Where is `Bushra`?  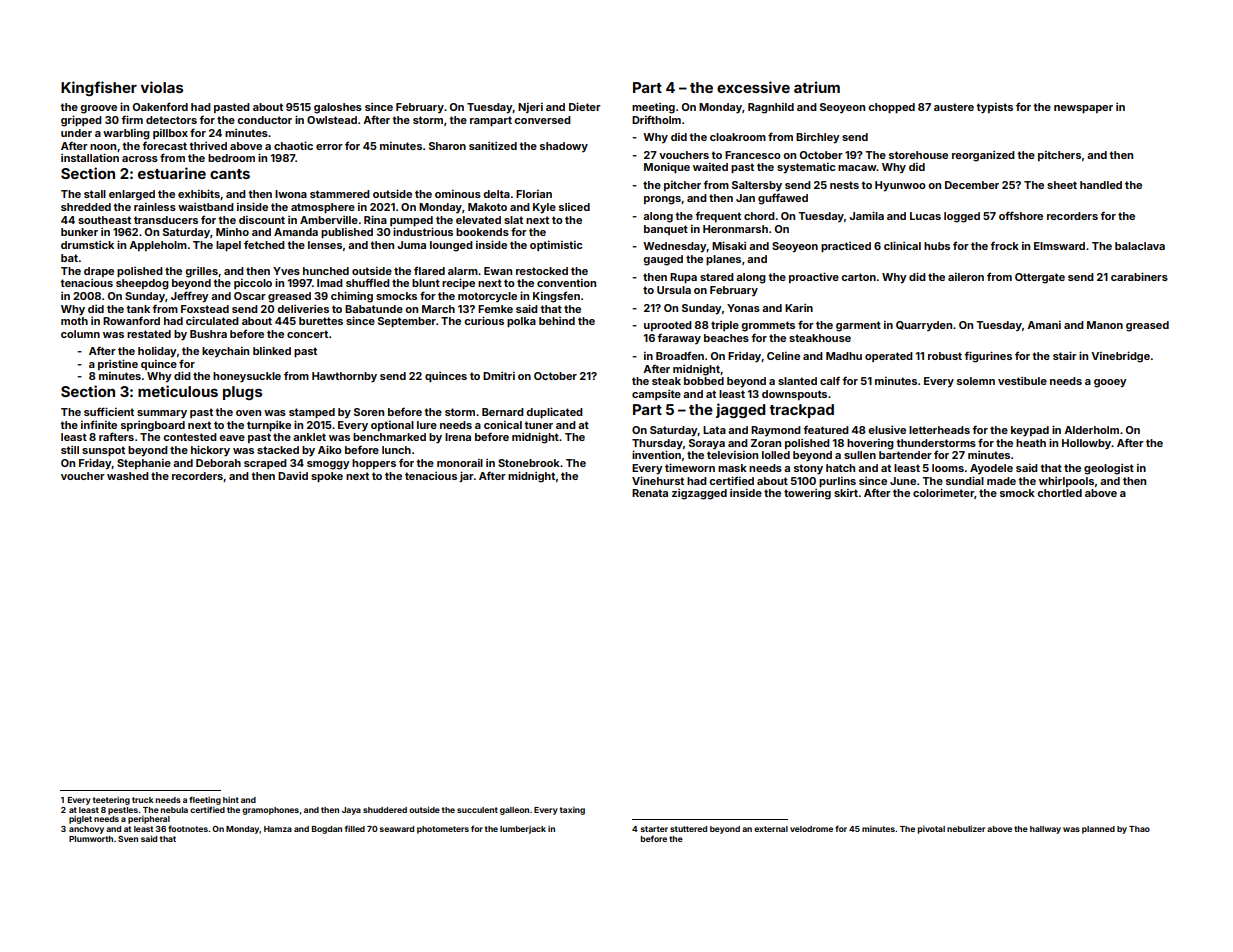
Bushra is located at coordinates (208, 334).
